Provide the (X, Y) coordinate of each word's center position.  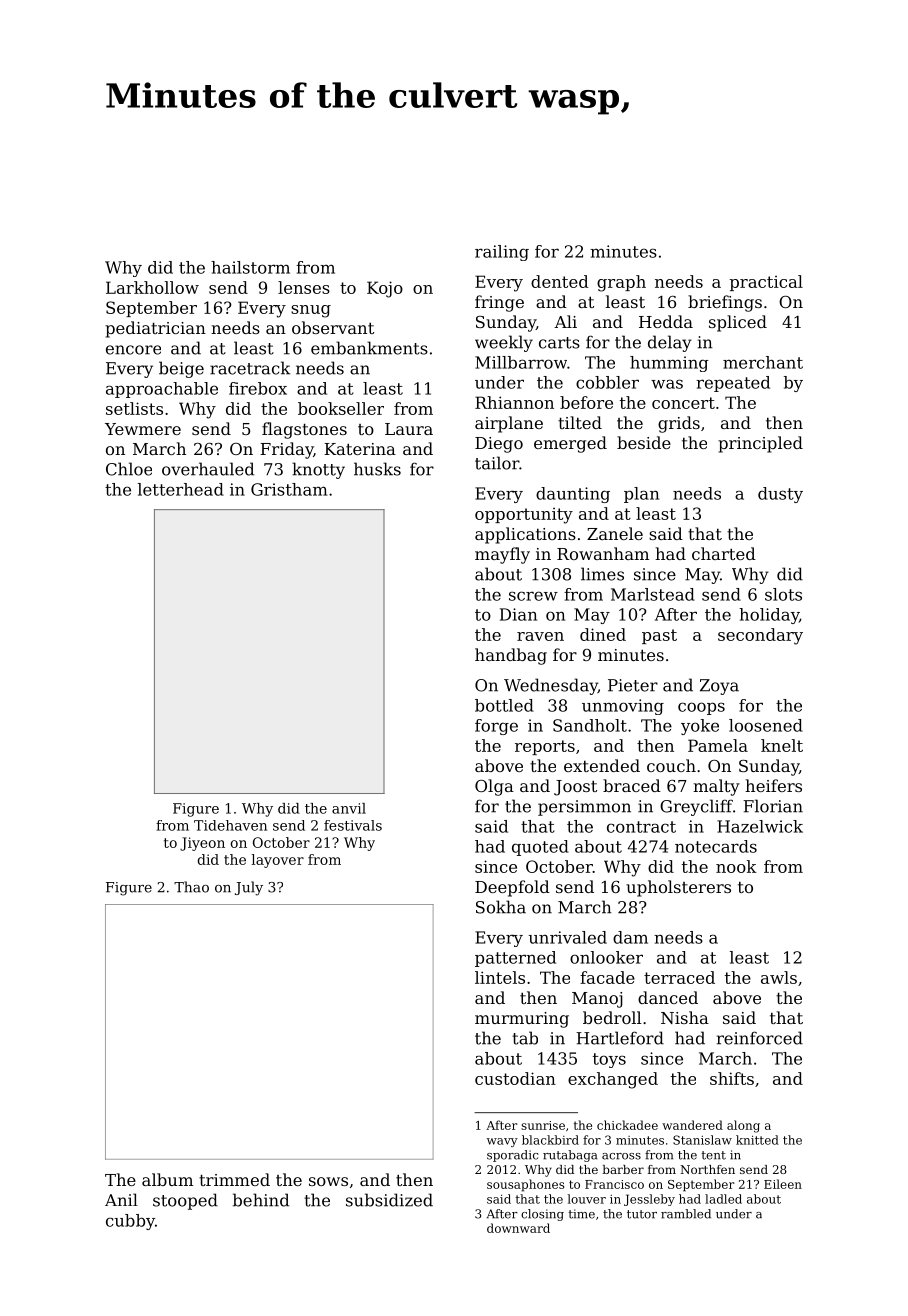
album (167, 1179)
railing (502, 253)
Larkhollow (152, 287)
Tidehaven (230, 825)
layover (277, 861)
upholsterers (678, 888)
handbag (511, 656)
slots (783, 594)
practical (766, 283)
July (249, 888)
